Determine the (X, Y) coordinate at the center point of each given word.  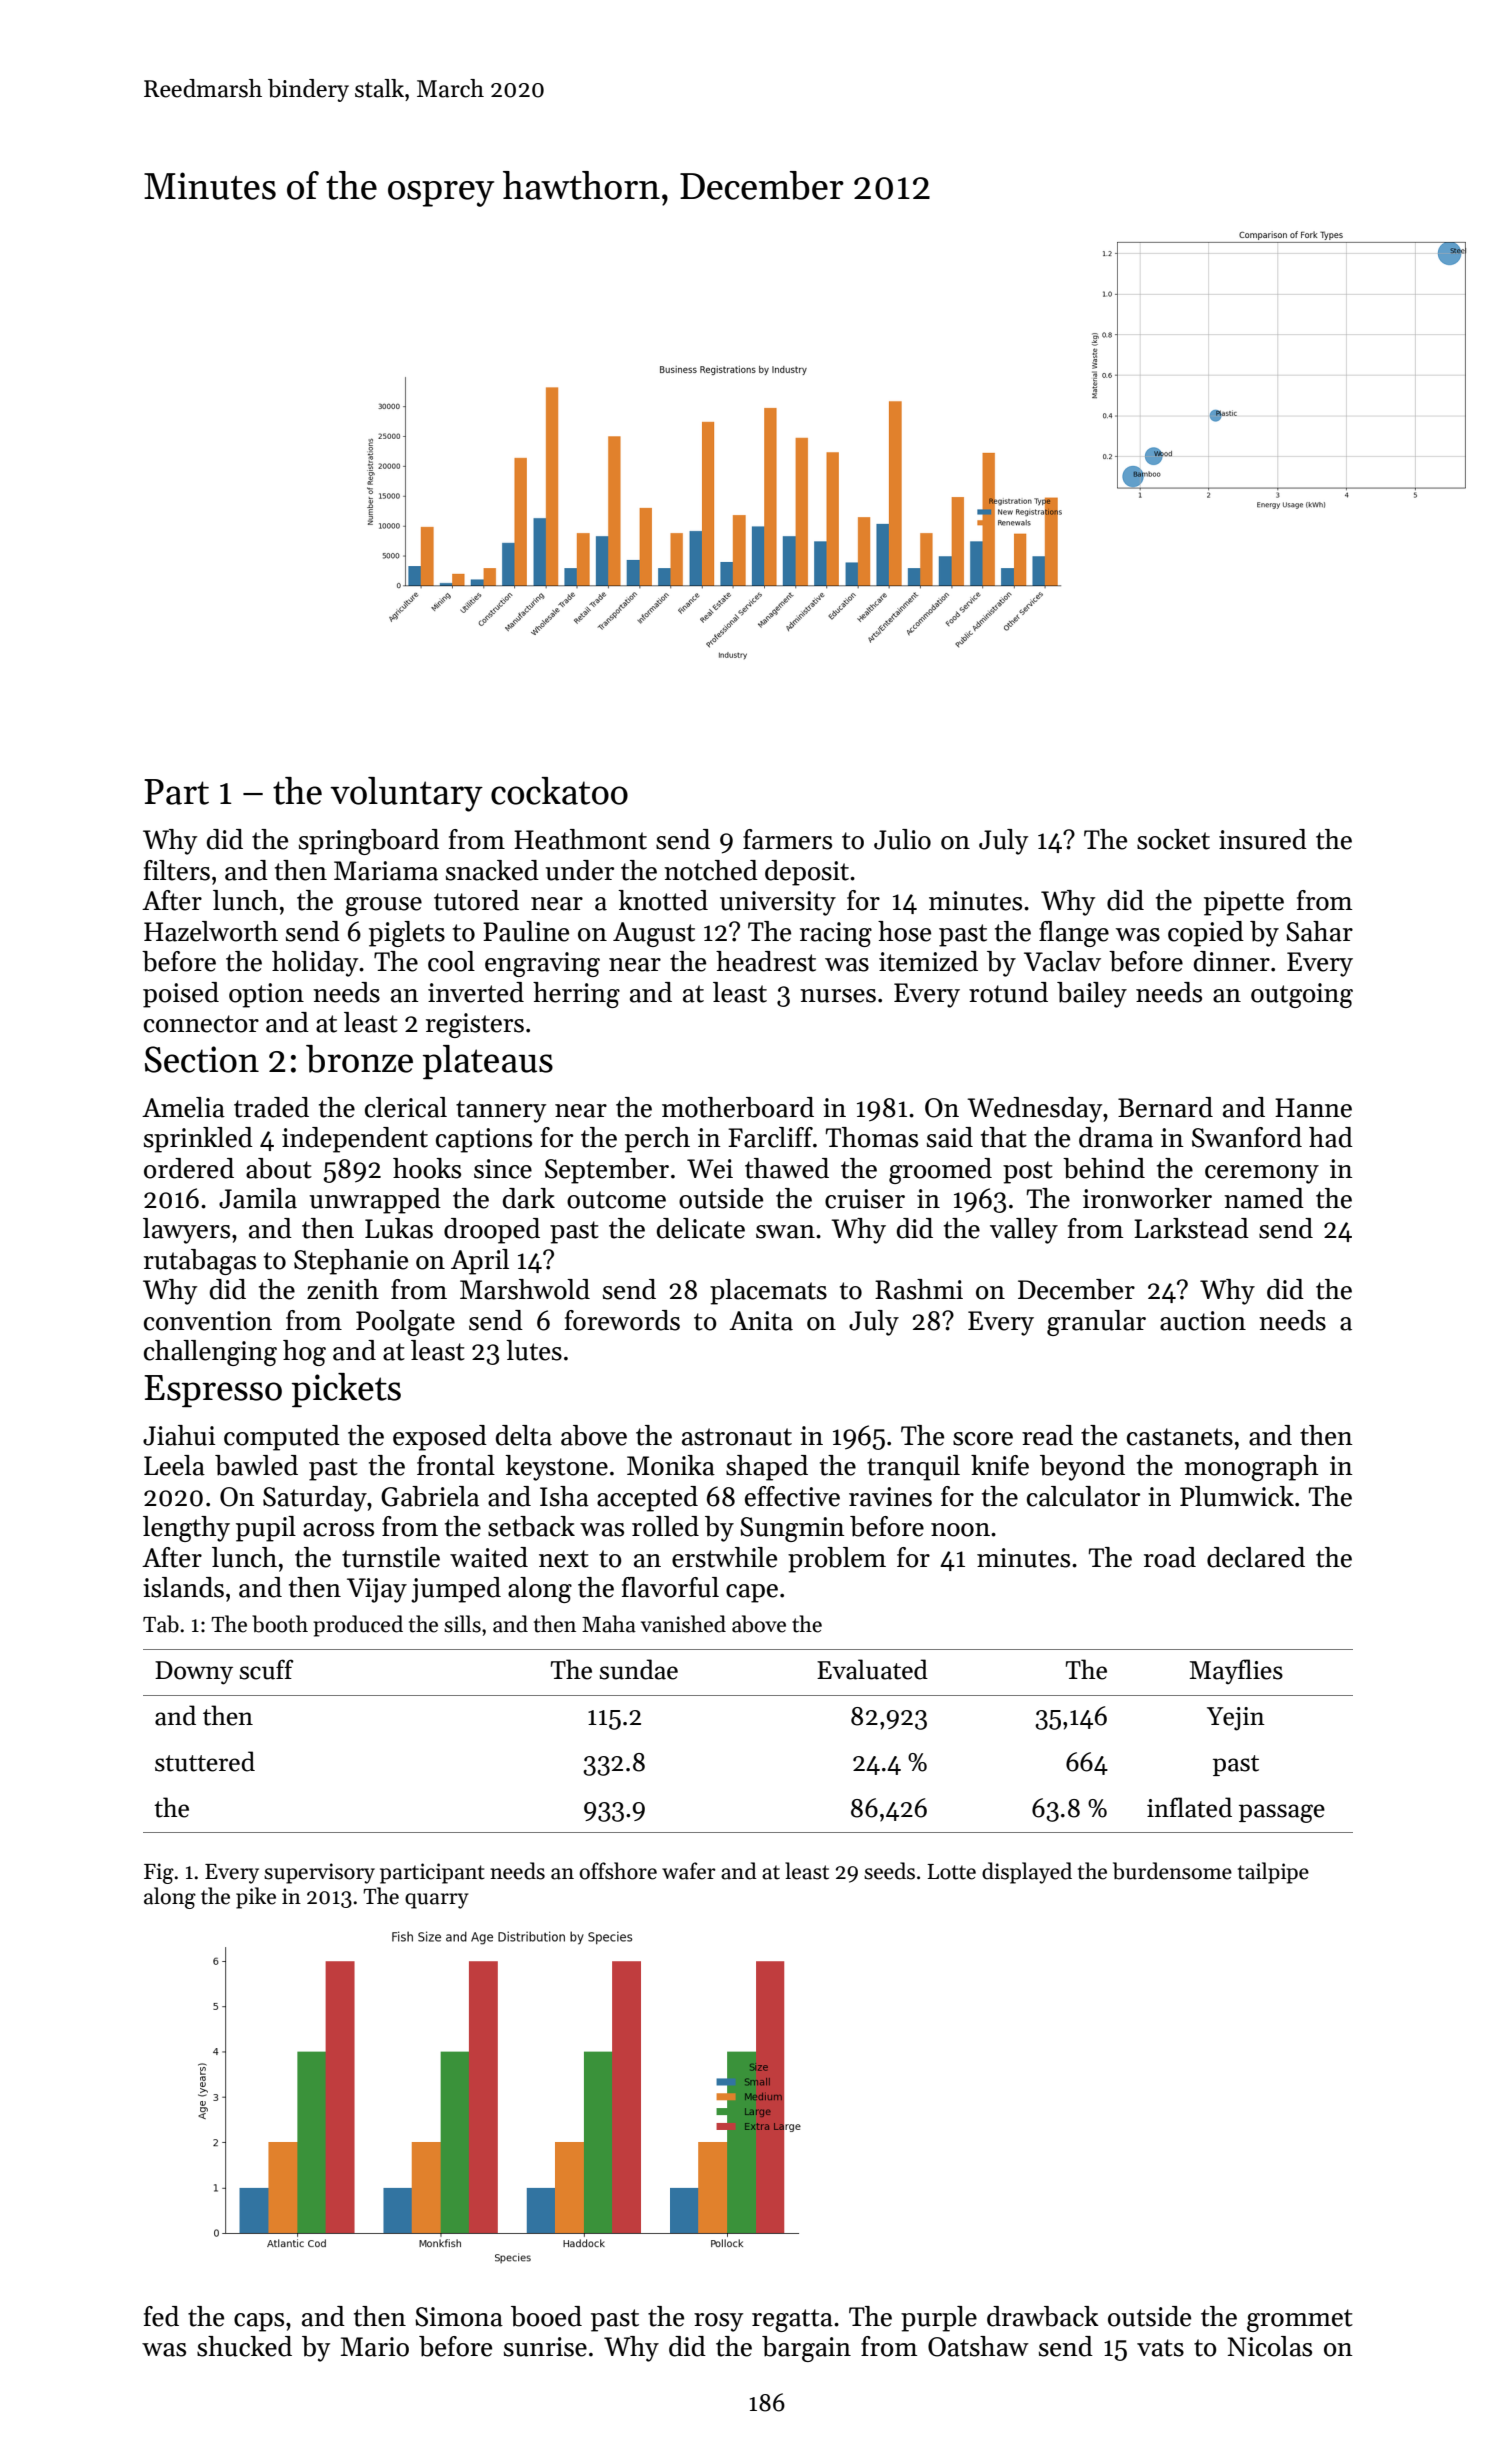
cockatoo (559, 791)
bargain (806, 2349)
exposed (440, 1438)
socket (1173, 839)
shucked (244, 2346)
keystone (556, 1468)
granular (1096, 1323)
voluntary (406, 794)
